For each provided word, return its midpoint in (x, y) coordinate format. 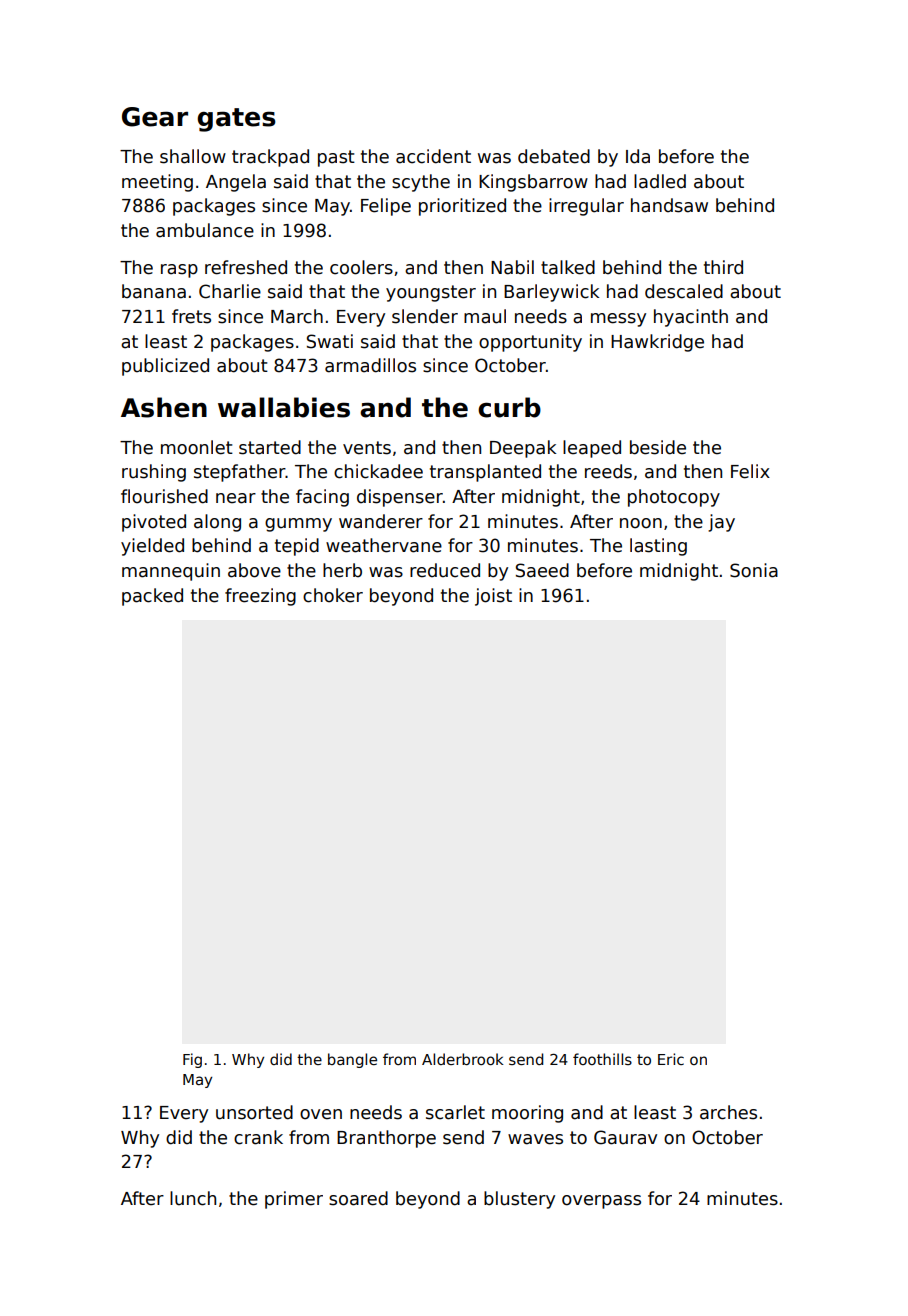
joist (493, 597)
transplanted (485, 473)
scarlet (455, 1112)
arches (728, 1112)
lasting (658, 547)
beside (658, 447)
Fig (192, 1060)
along (217, 523)
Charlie (230, 291)
